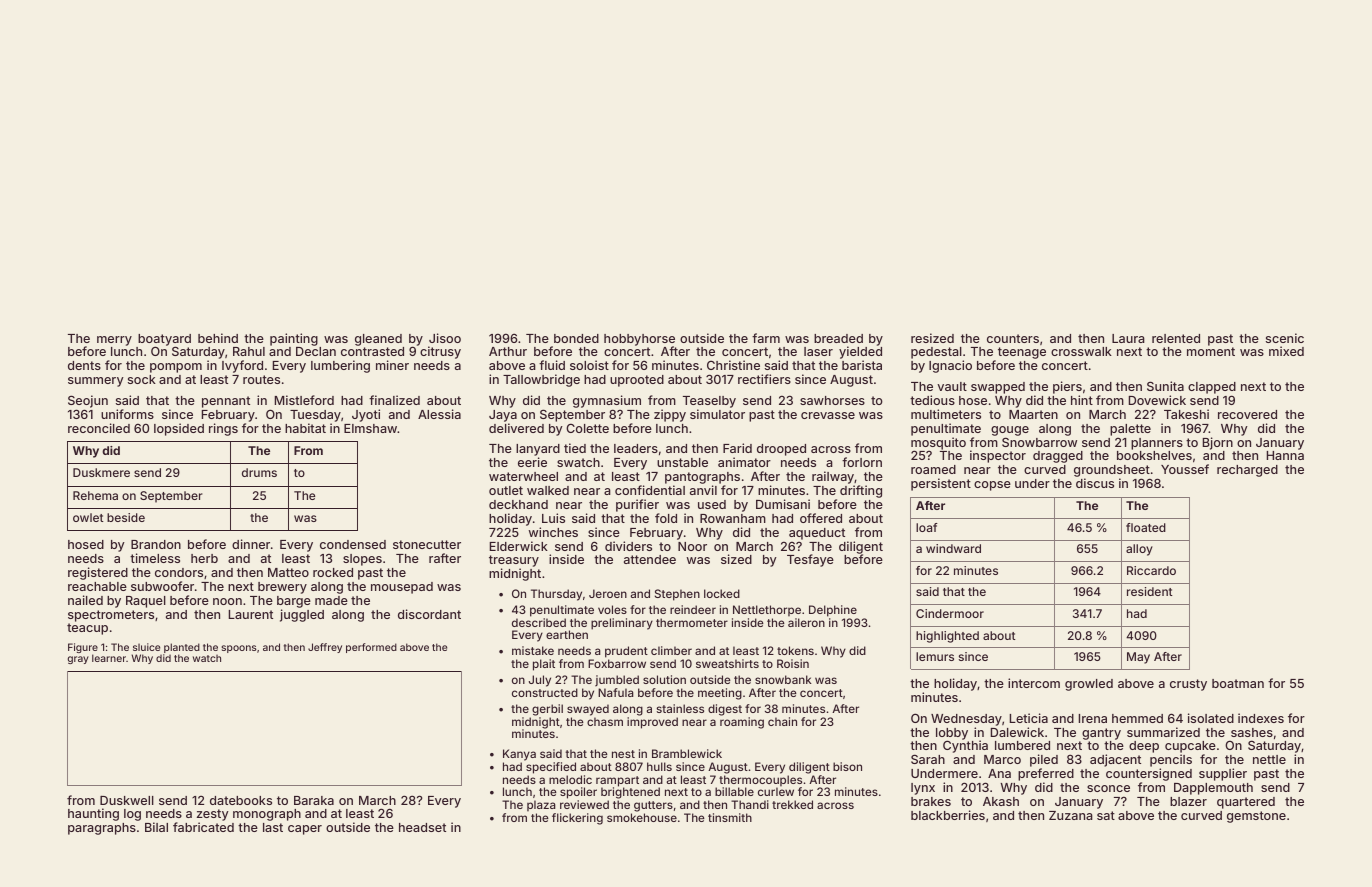 Image resolution: width=1372 pixels, height=887 pixels. I want to click on preliminary, so click(622, 624).
